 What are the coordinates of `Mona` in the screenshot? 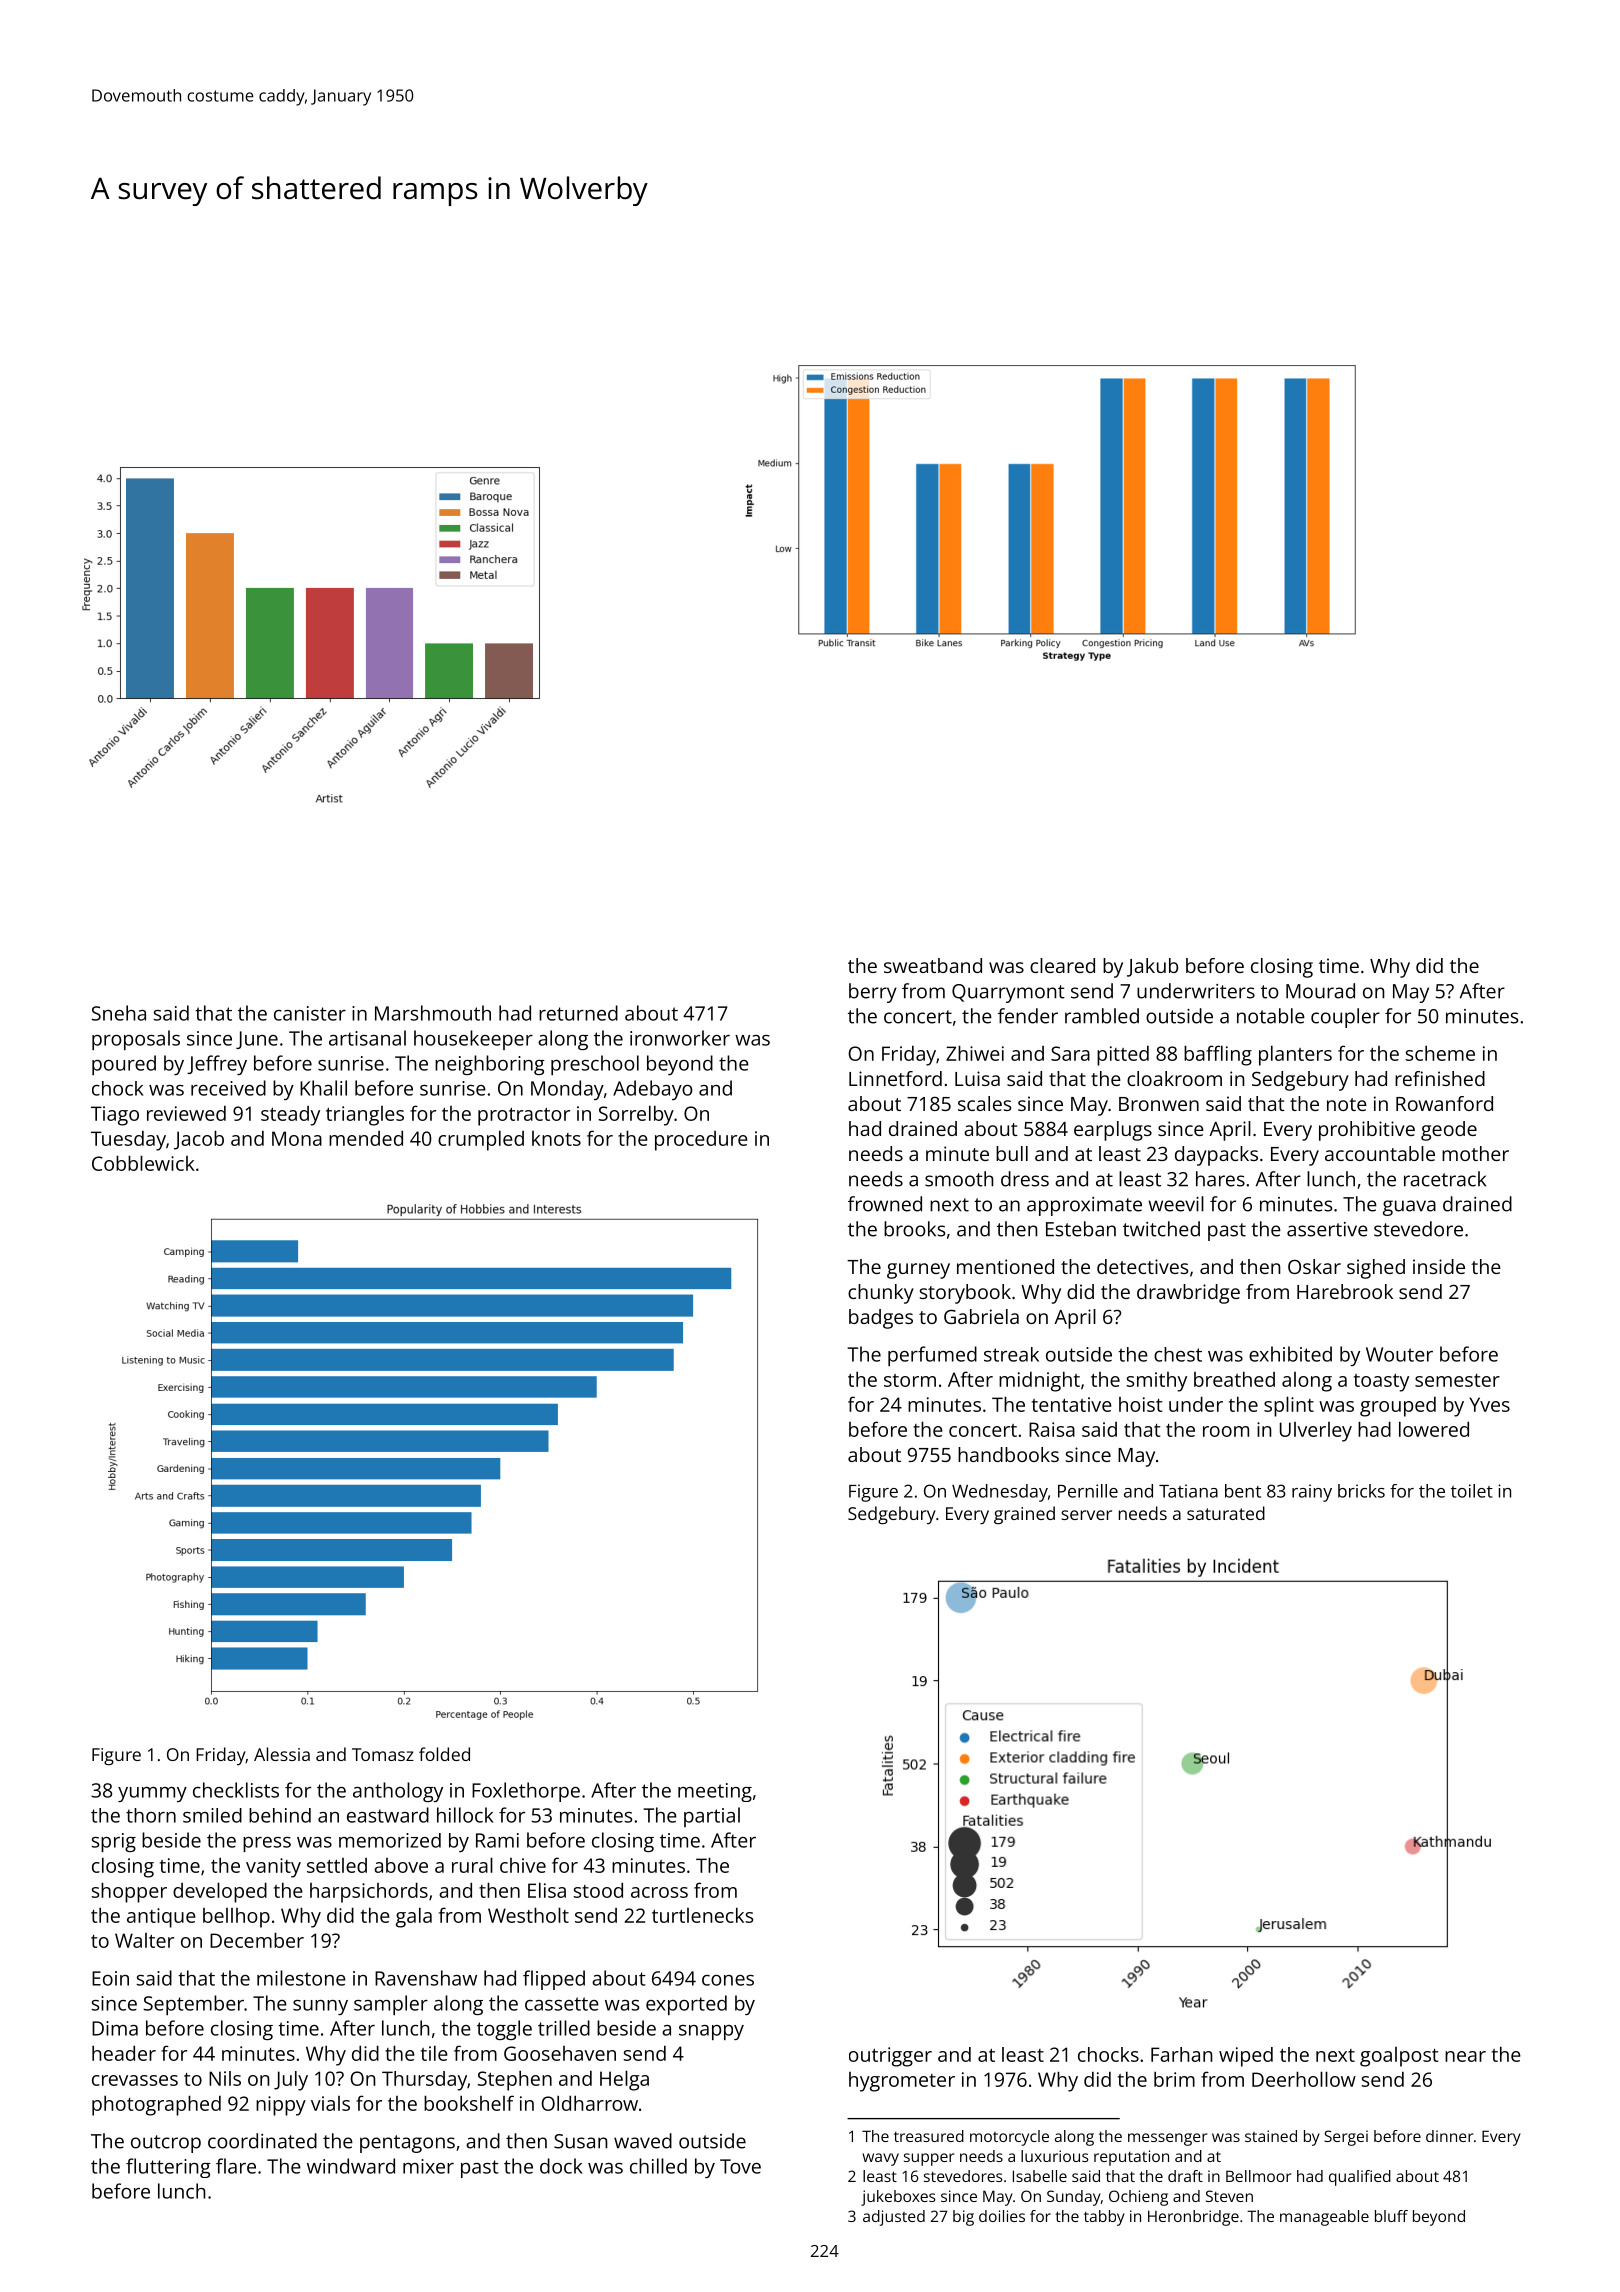 It's located at (297, 1138).
